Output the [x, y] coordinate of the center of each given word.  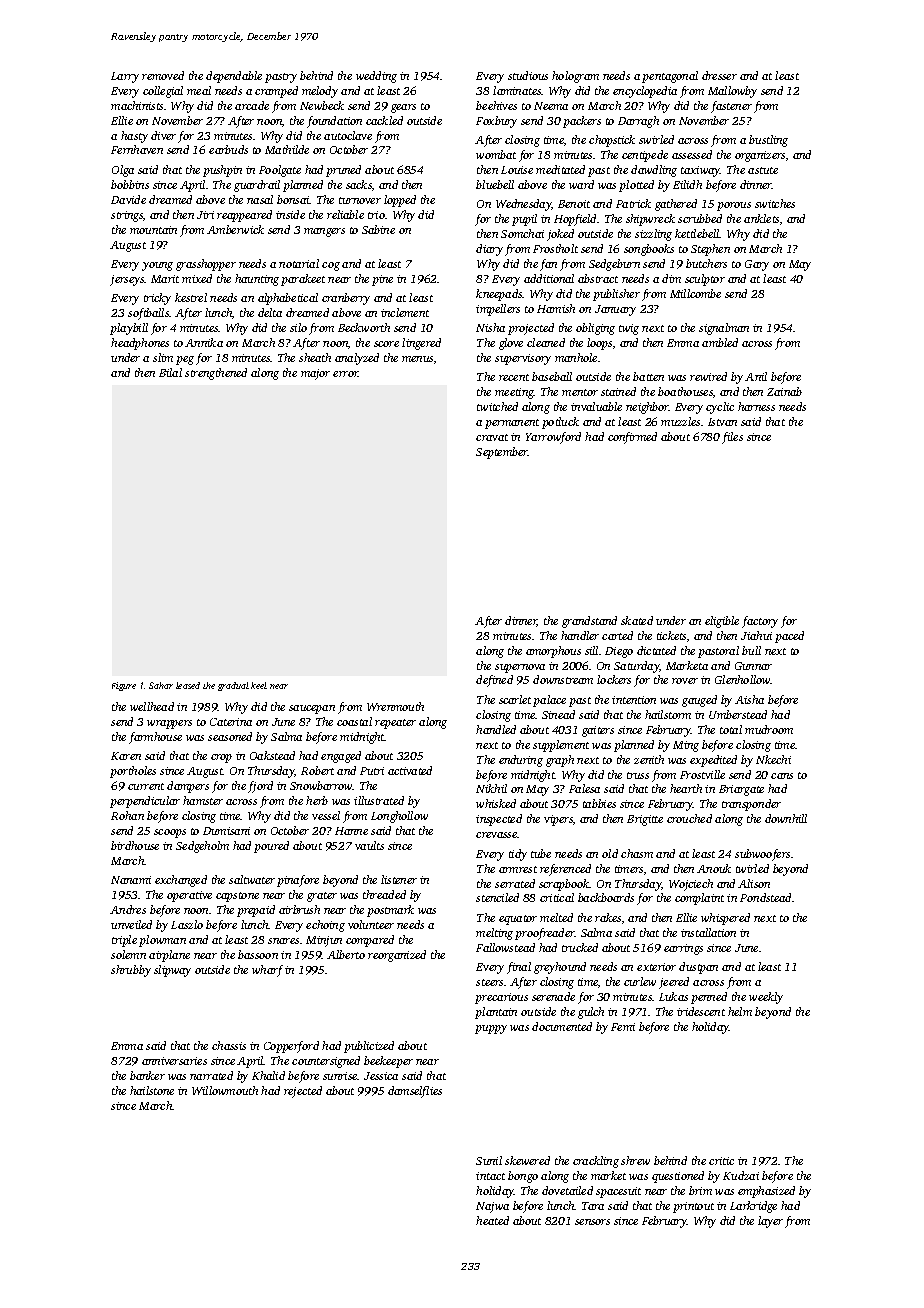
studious [528, 75]
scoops [170, 833]
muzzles [680, 421]
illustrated [379, 800]
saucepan [312, 709]
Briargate [741, 790]
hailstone [152, 1090]
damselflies [415, 1092]
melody [320, 92]
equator [518, 920]
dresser [719, 75]
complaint [699, 899]
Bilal [170, 372]
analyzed [357, 359]
